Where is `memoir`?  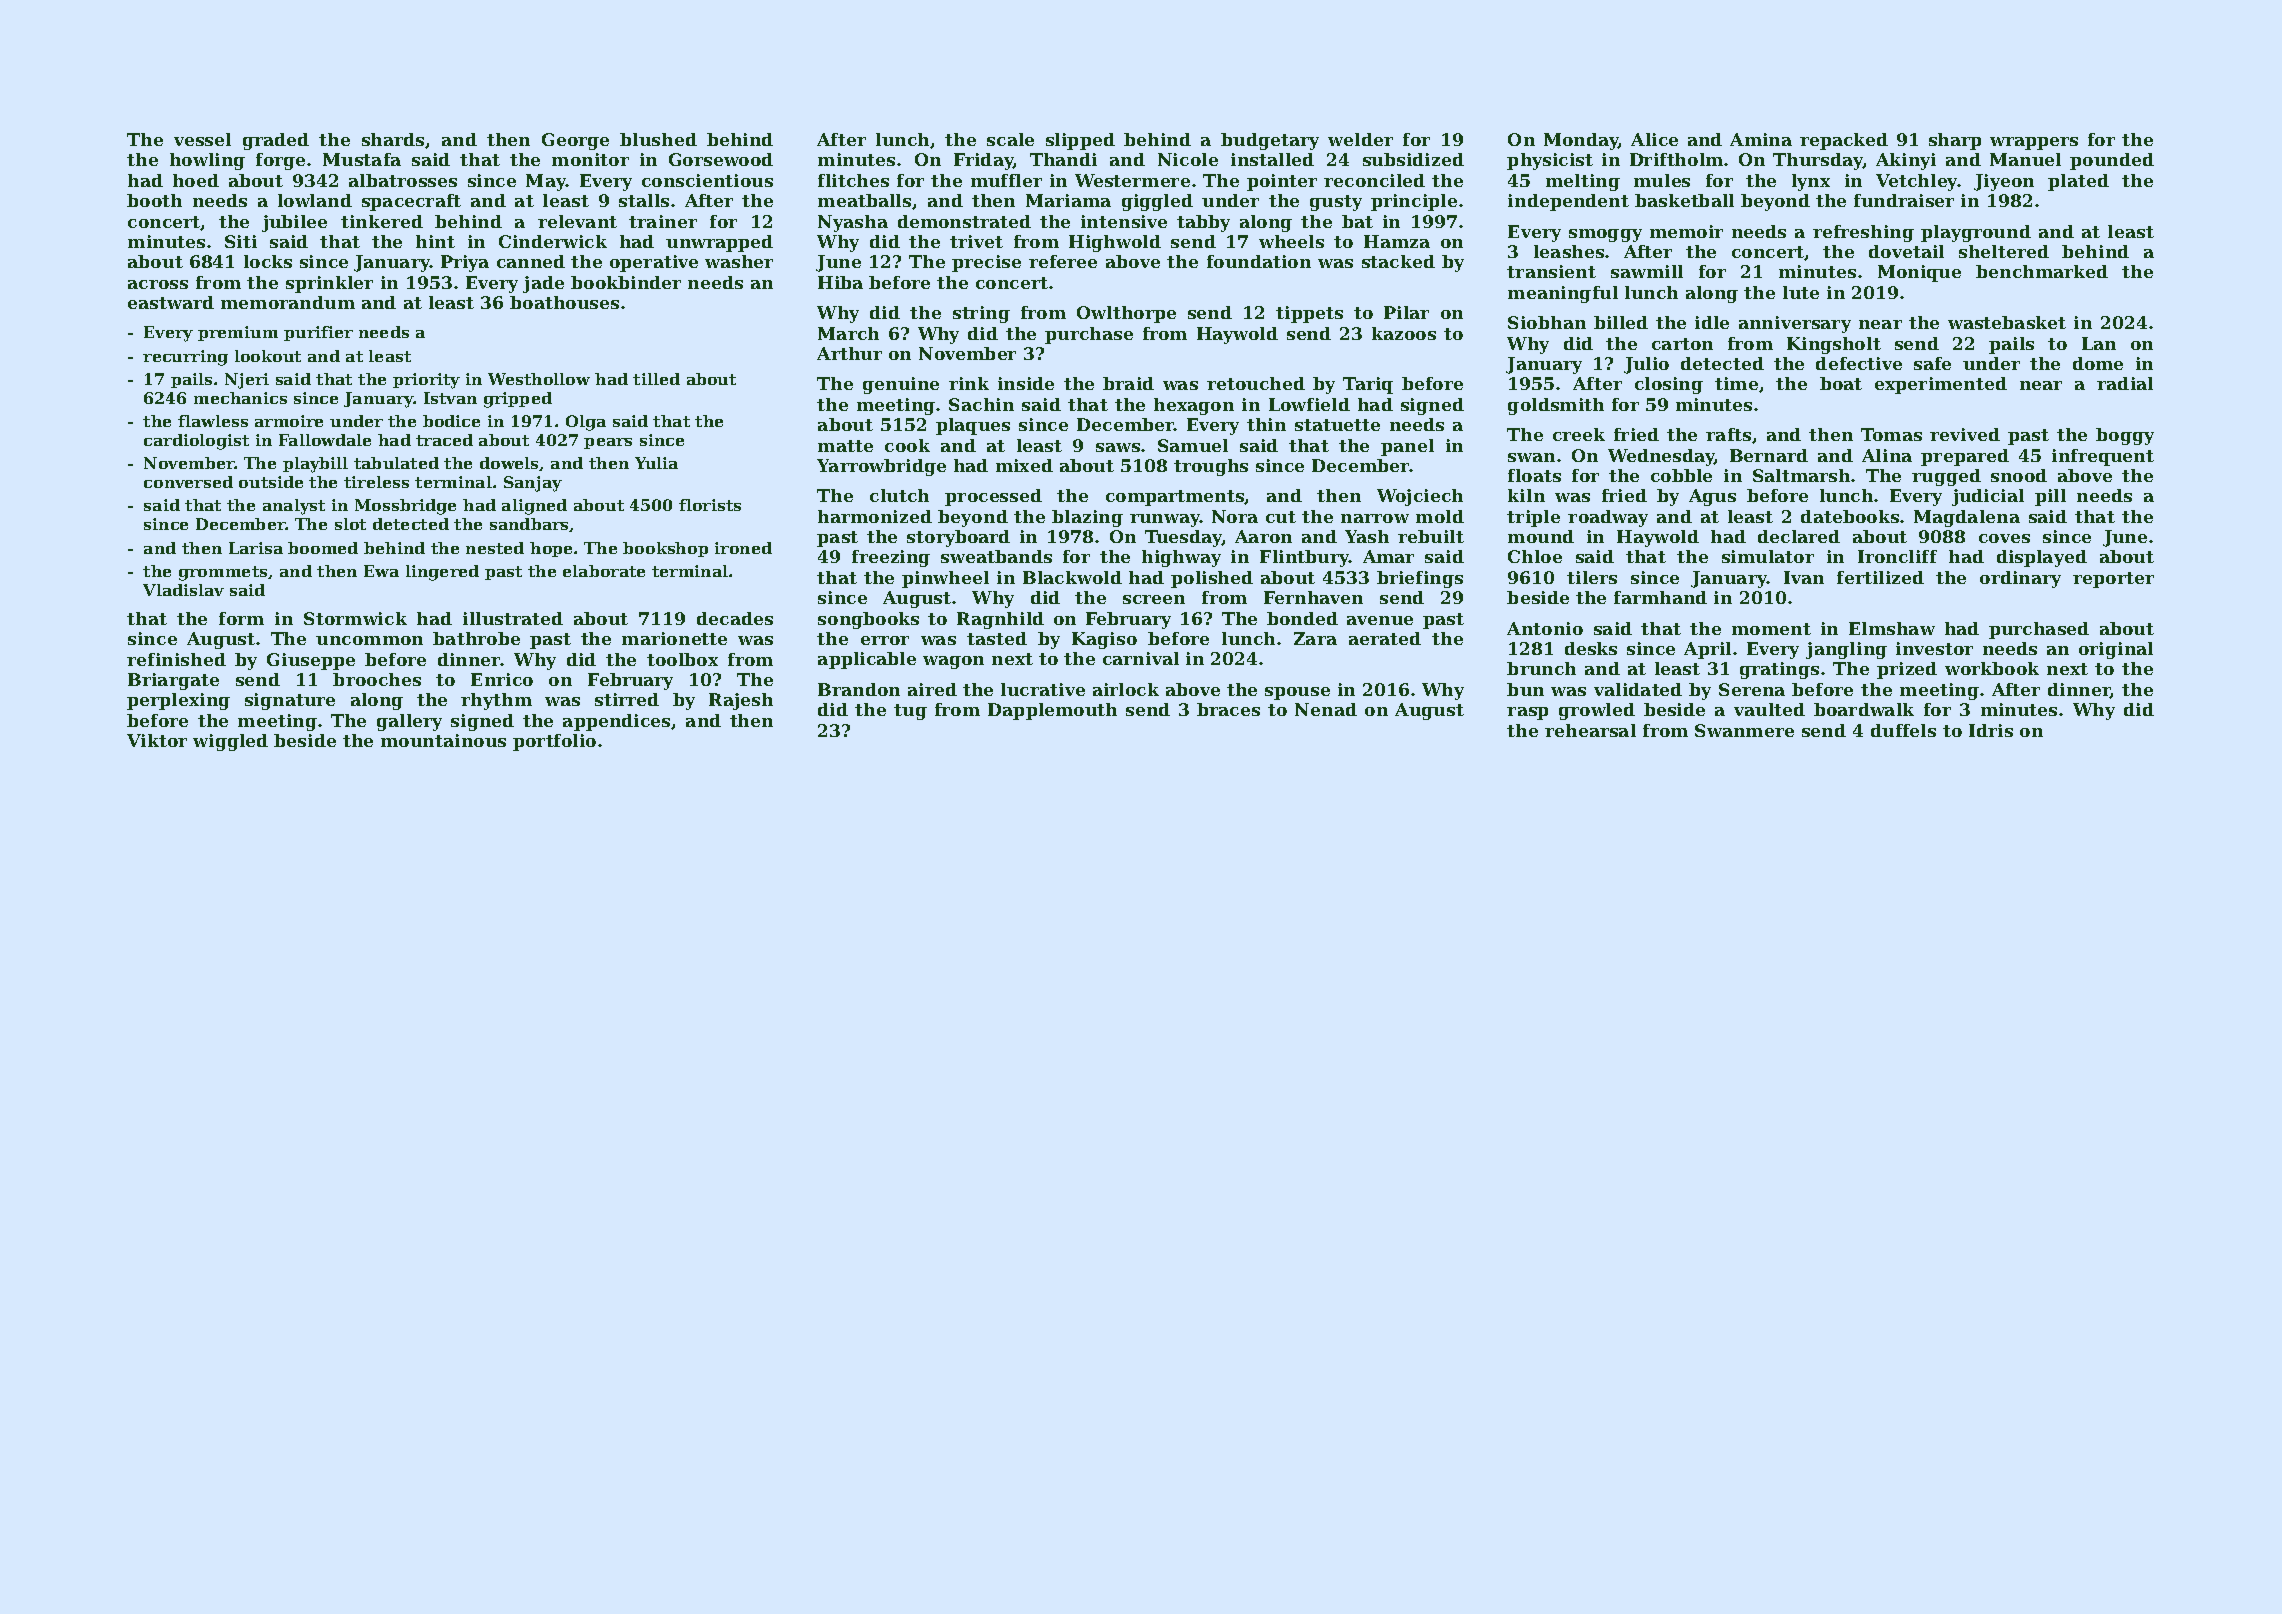 memoir is located at coordinates (1686, 231).
